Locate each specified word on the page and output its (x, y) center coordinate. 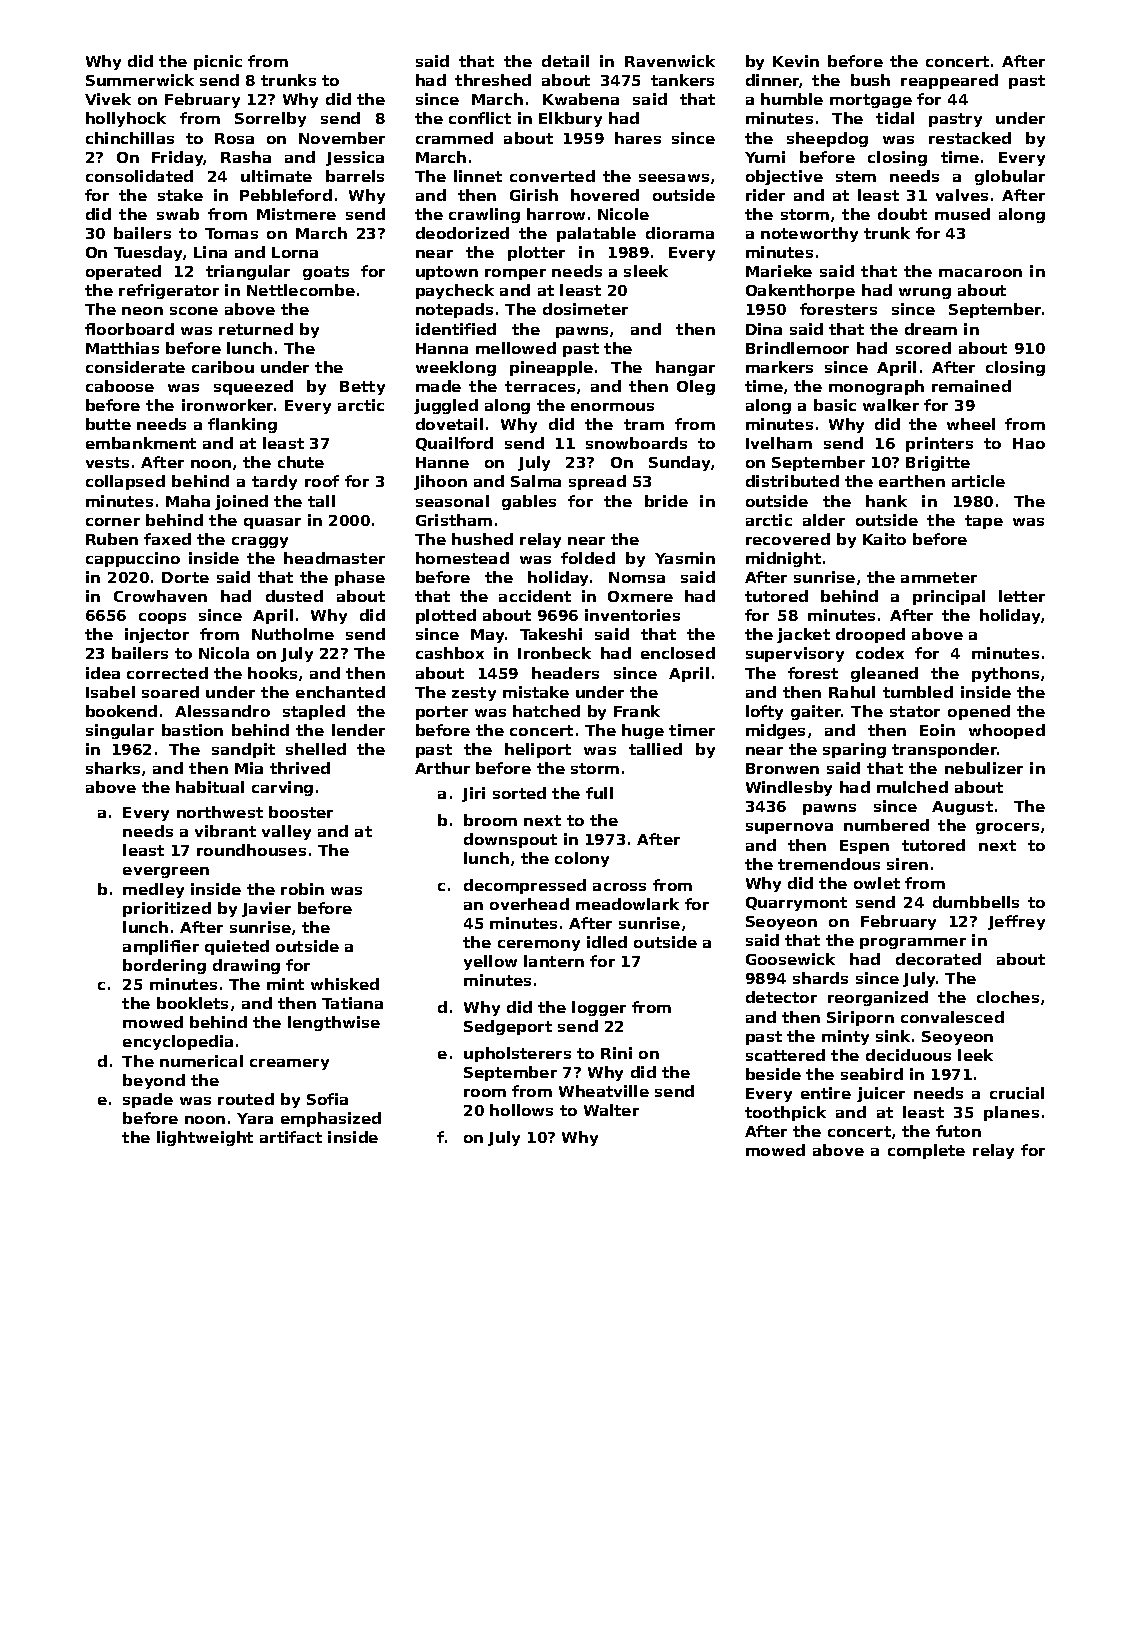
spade (148, 1100)
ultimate (276, 176)
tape (984, 522)
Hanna (442, 348)
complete (926, 1151)
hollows (521, 1110)
